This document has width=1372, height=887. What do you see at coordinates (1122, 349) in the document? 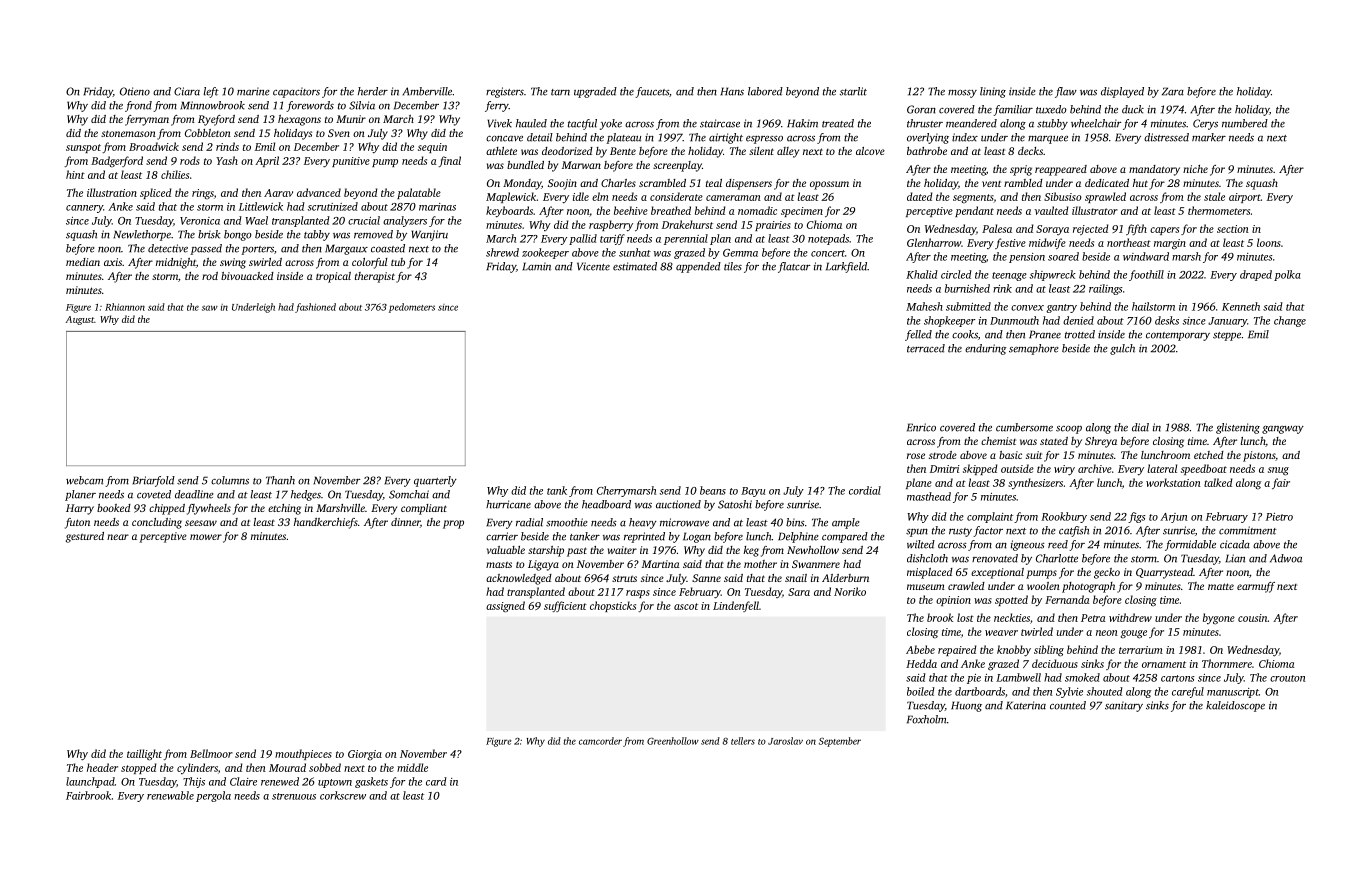
I see `gulch` at bounding box center [1122, 349].
